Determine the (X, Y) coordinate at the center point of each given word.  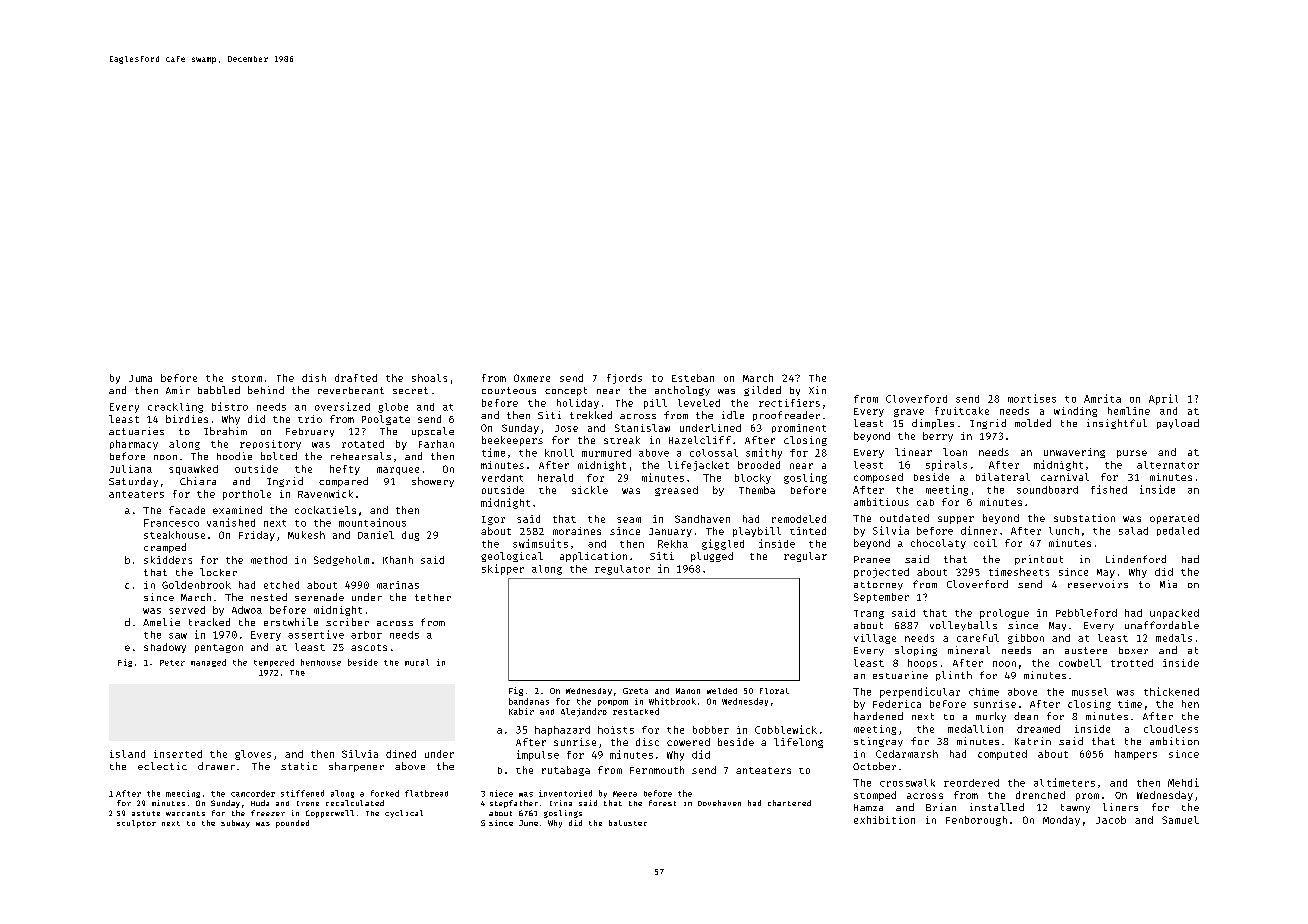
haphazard (562, 731)
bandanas (529, 701)
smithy (764, 453)
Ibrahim (225, 431)
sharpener (356, 767)
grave (909, 413)
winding (1075, 412)
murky (991, 717)
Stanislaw (642, 428)
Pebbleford (1086, 613)
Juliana (131, 469)
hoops (922, 663)
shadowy (165, 648)
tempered (274, 663)
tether (433, 597)
